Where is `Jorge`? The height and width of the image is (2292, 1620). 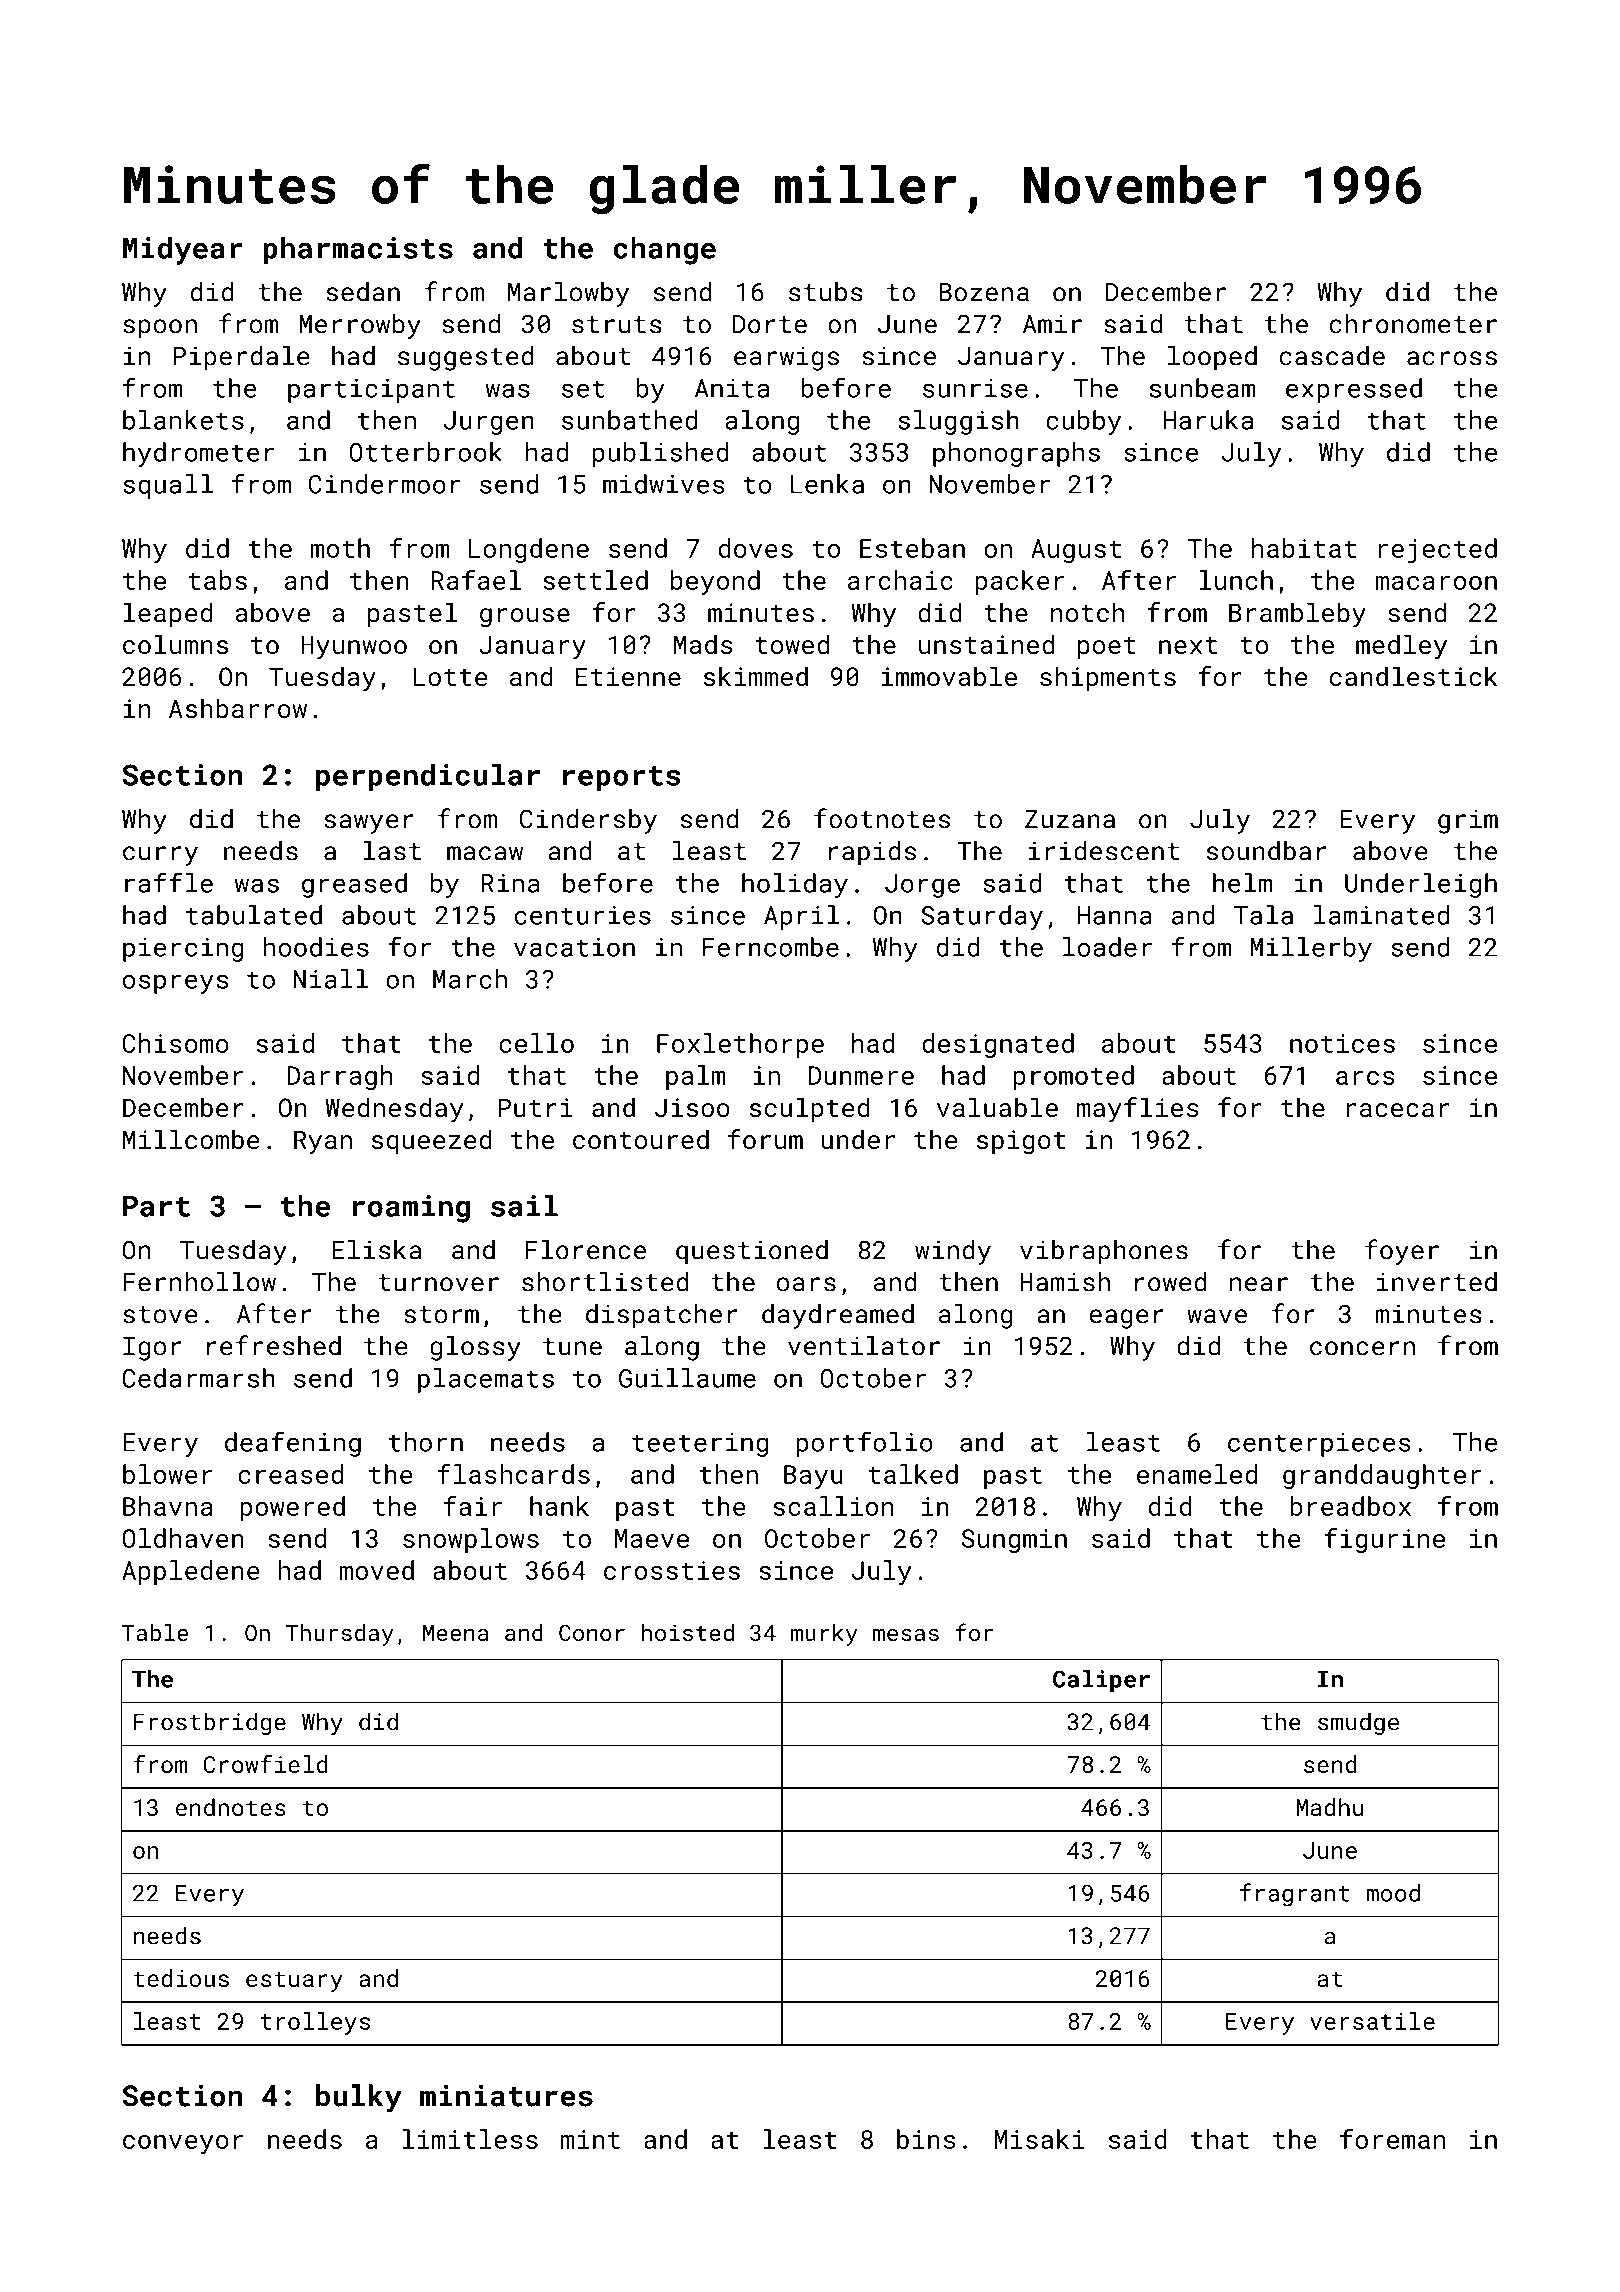
Jorge is located at coordinates (922, 886).
